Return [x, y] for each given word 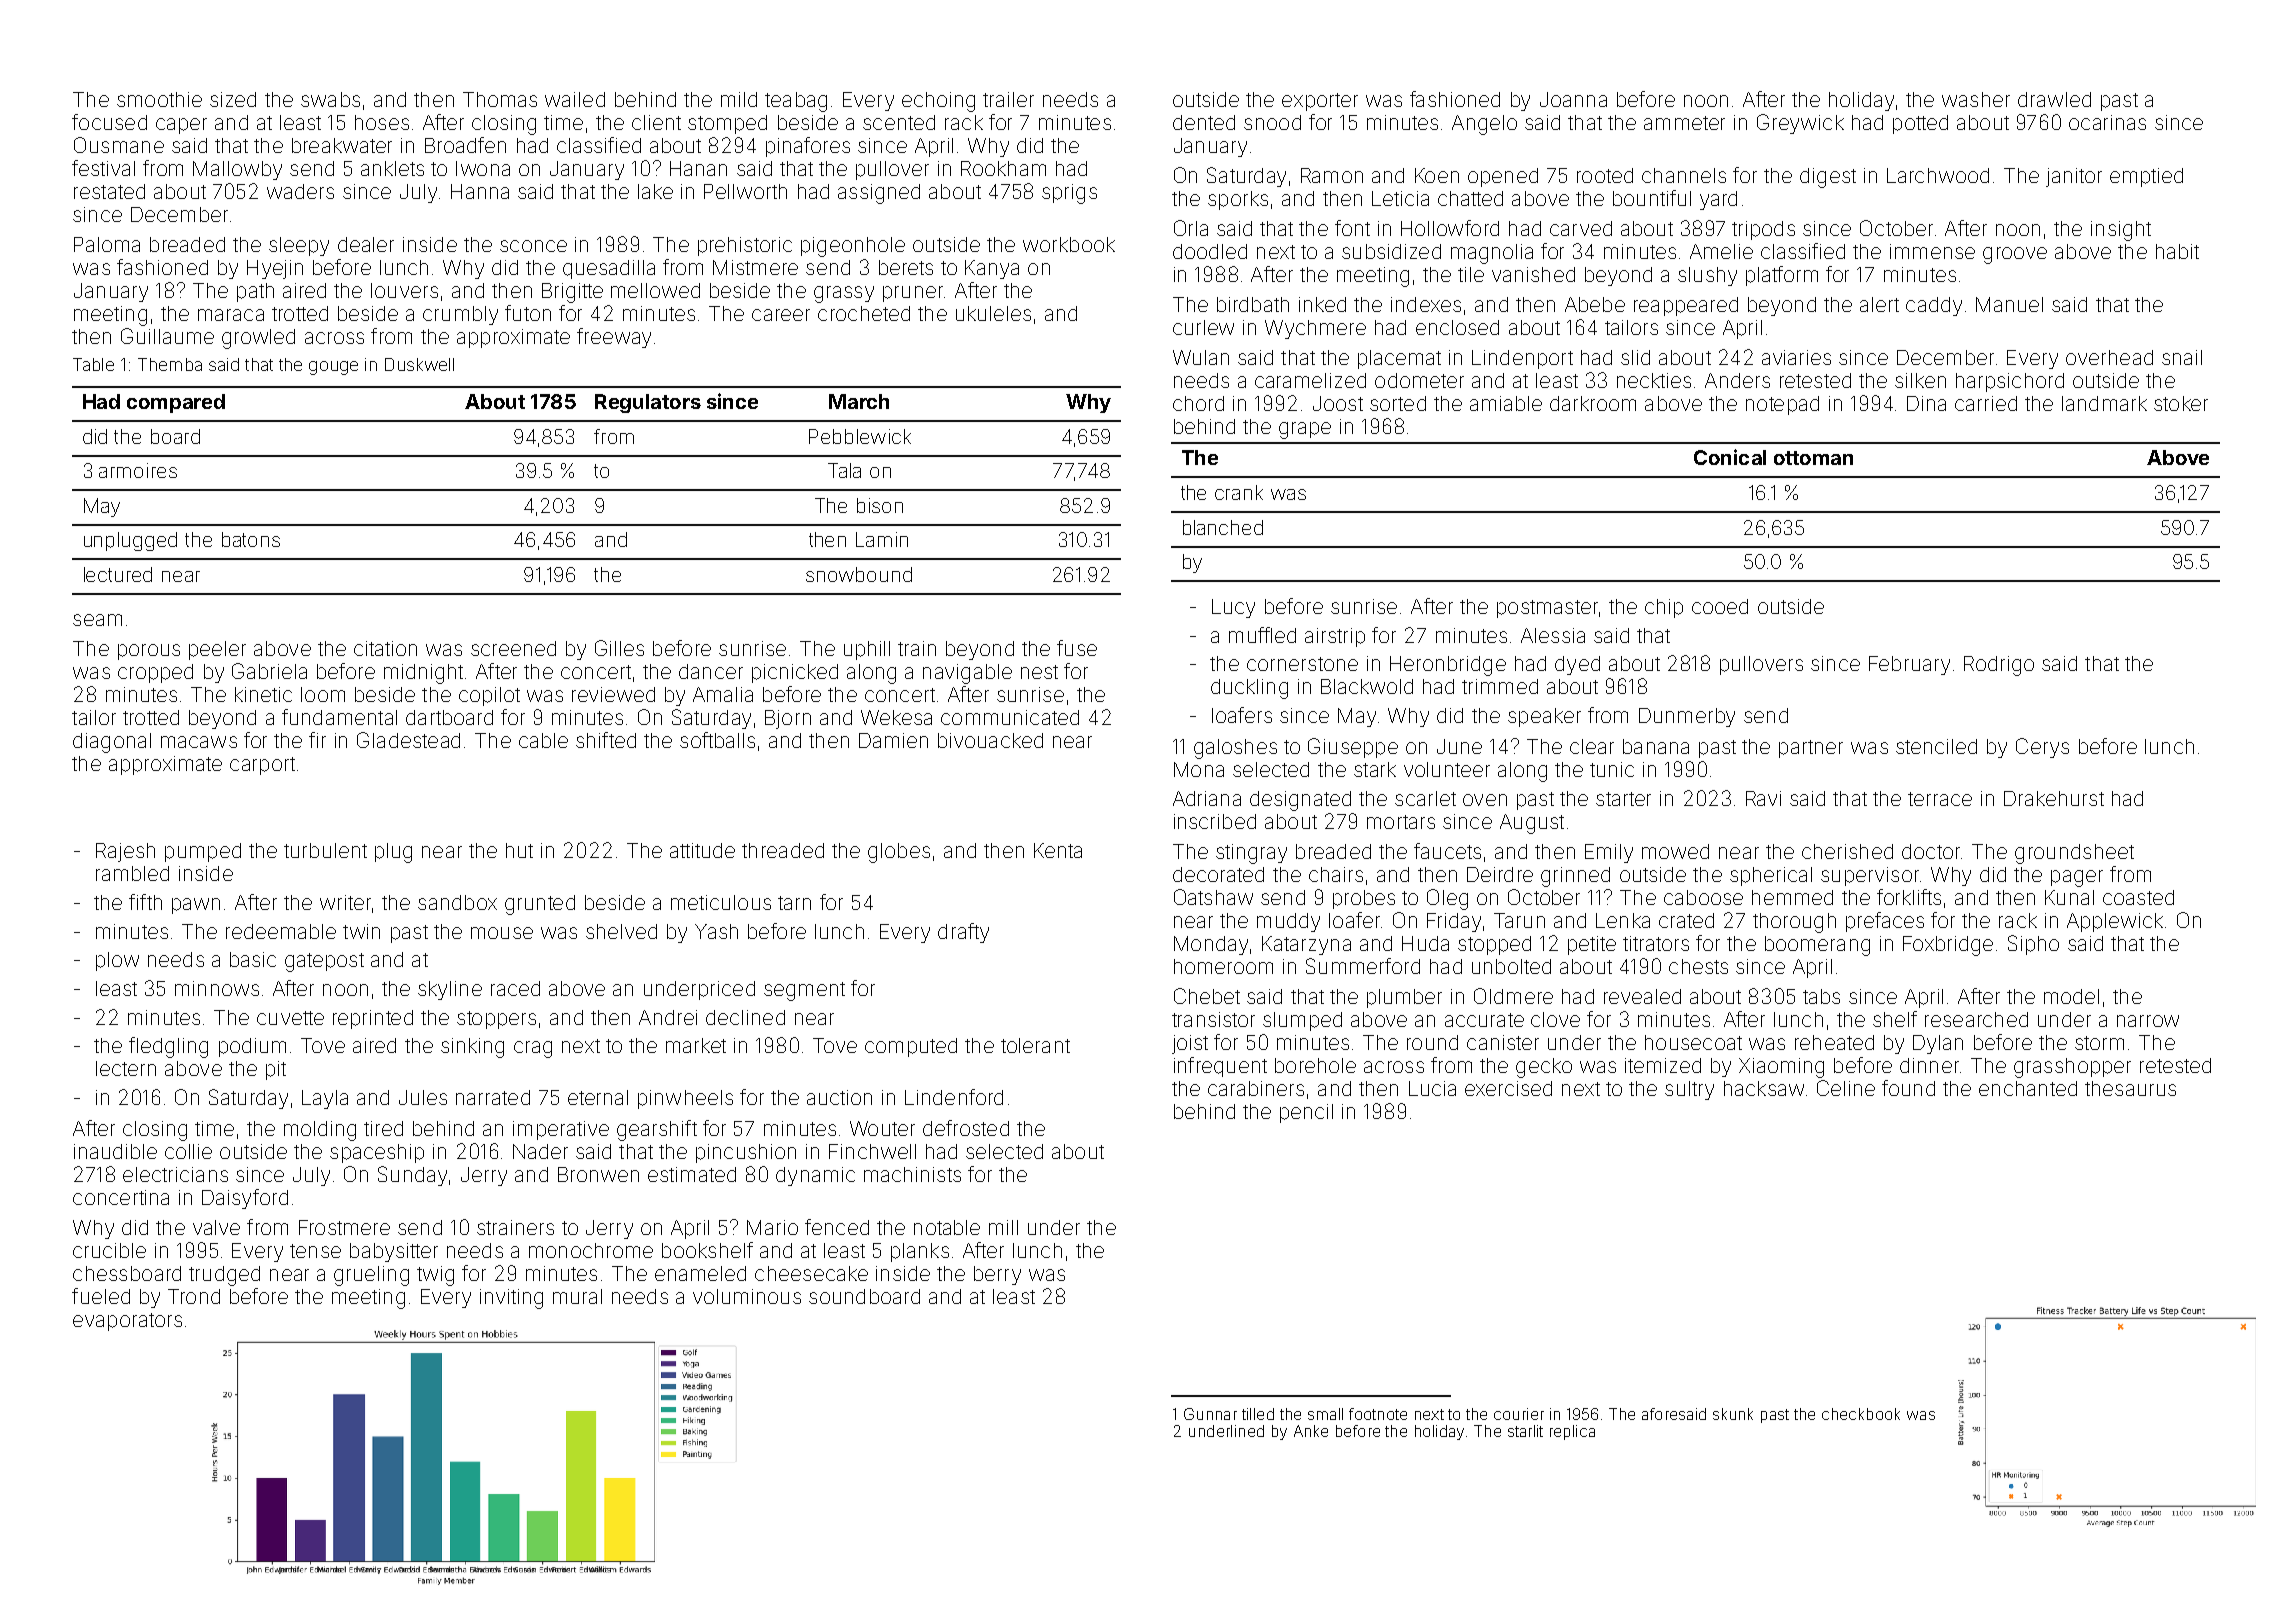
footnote [1378, 1414]
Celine [1846, 1088]
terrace [1940, 799]
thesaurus [2130, 1088]
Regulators [648, 403]
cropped [155, 673]
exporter [1320, 102]
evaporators [127, 1322]
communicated [1010, 717]
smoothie [159, 99]
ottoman [1813, 458]
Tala [844, 470]
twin [361, 931]
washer [1976, 99]
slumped [1302, 1021]
